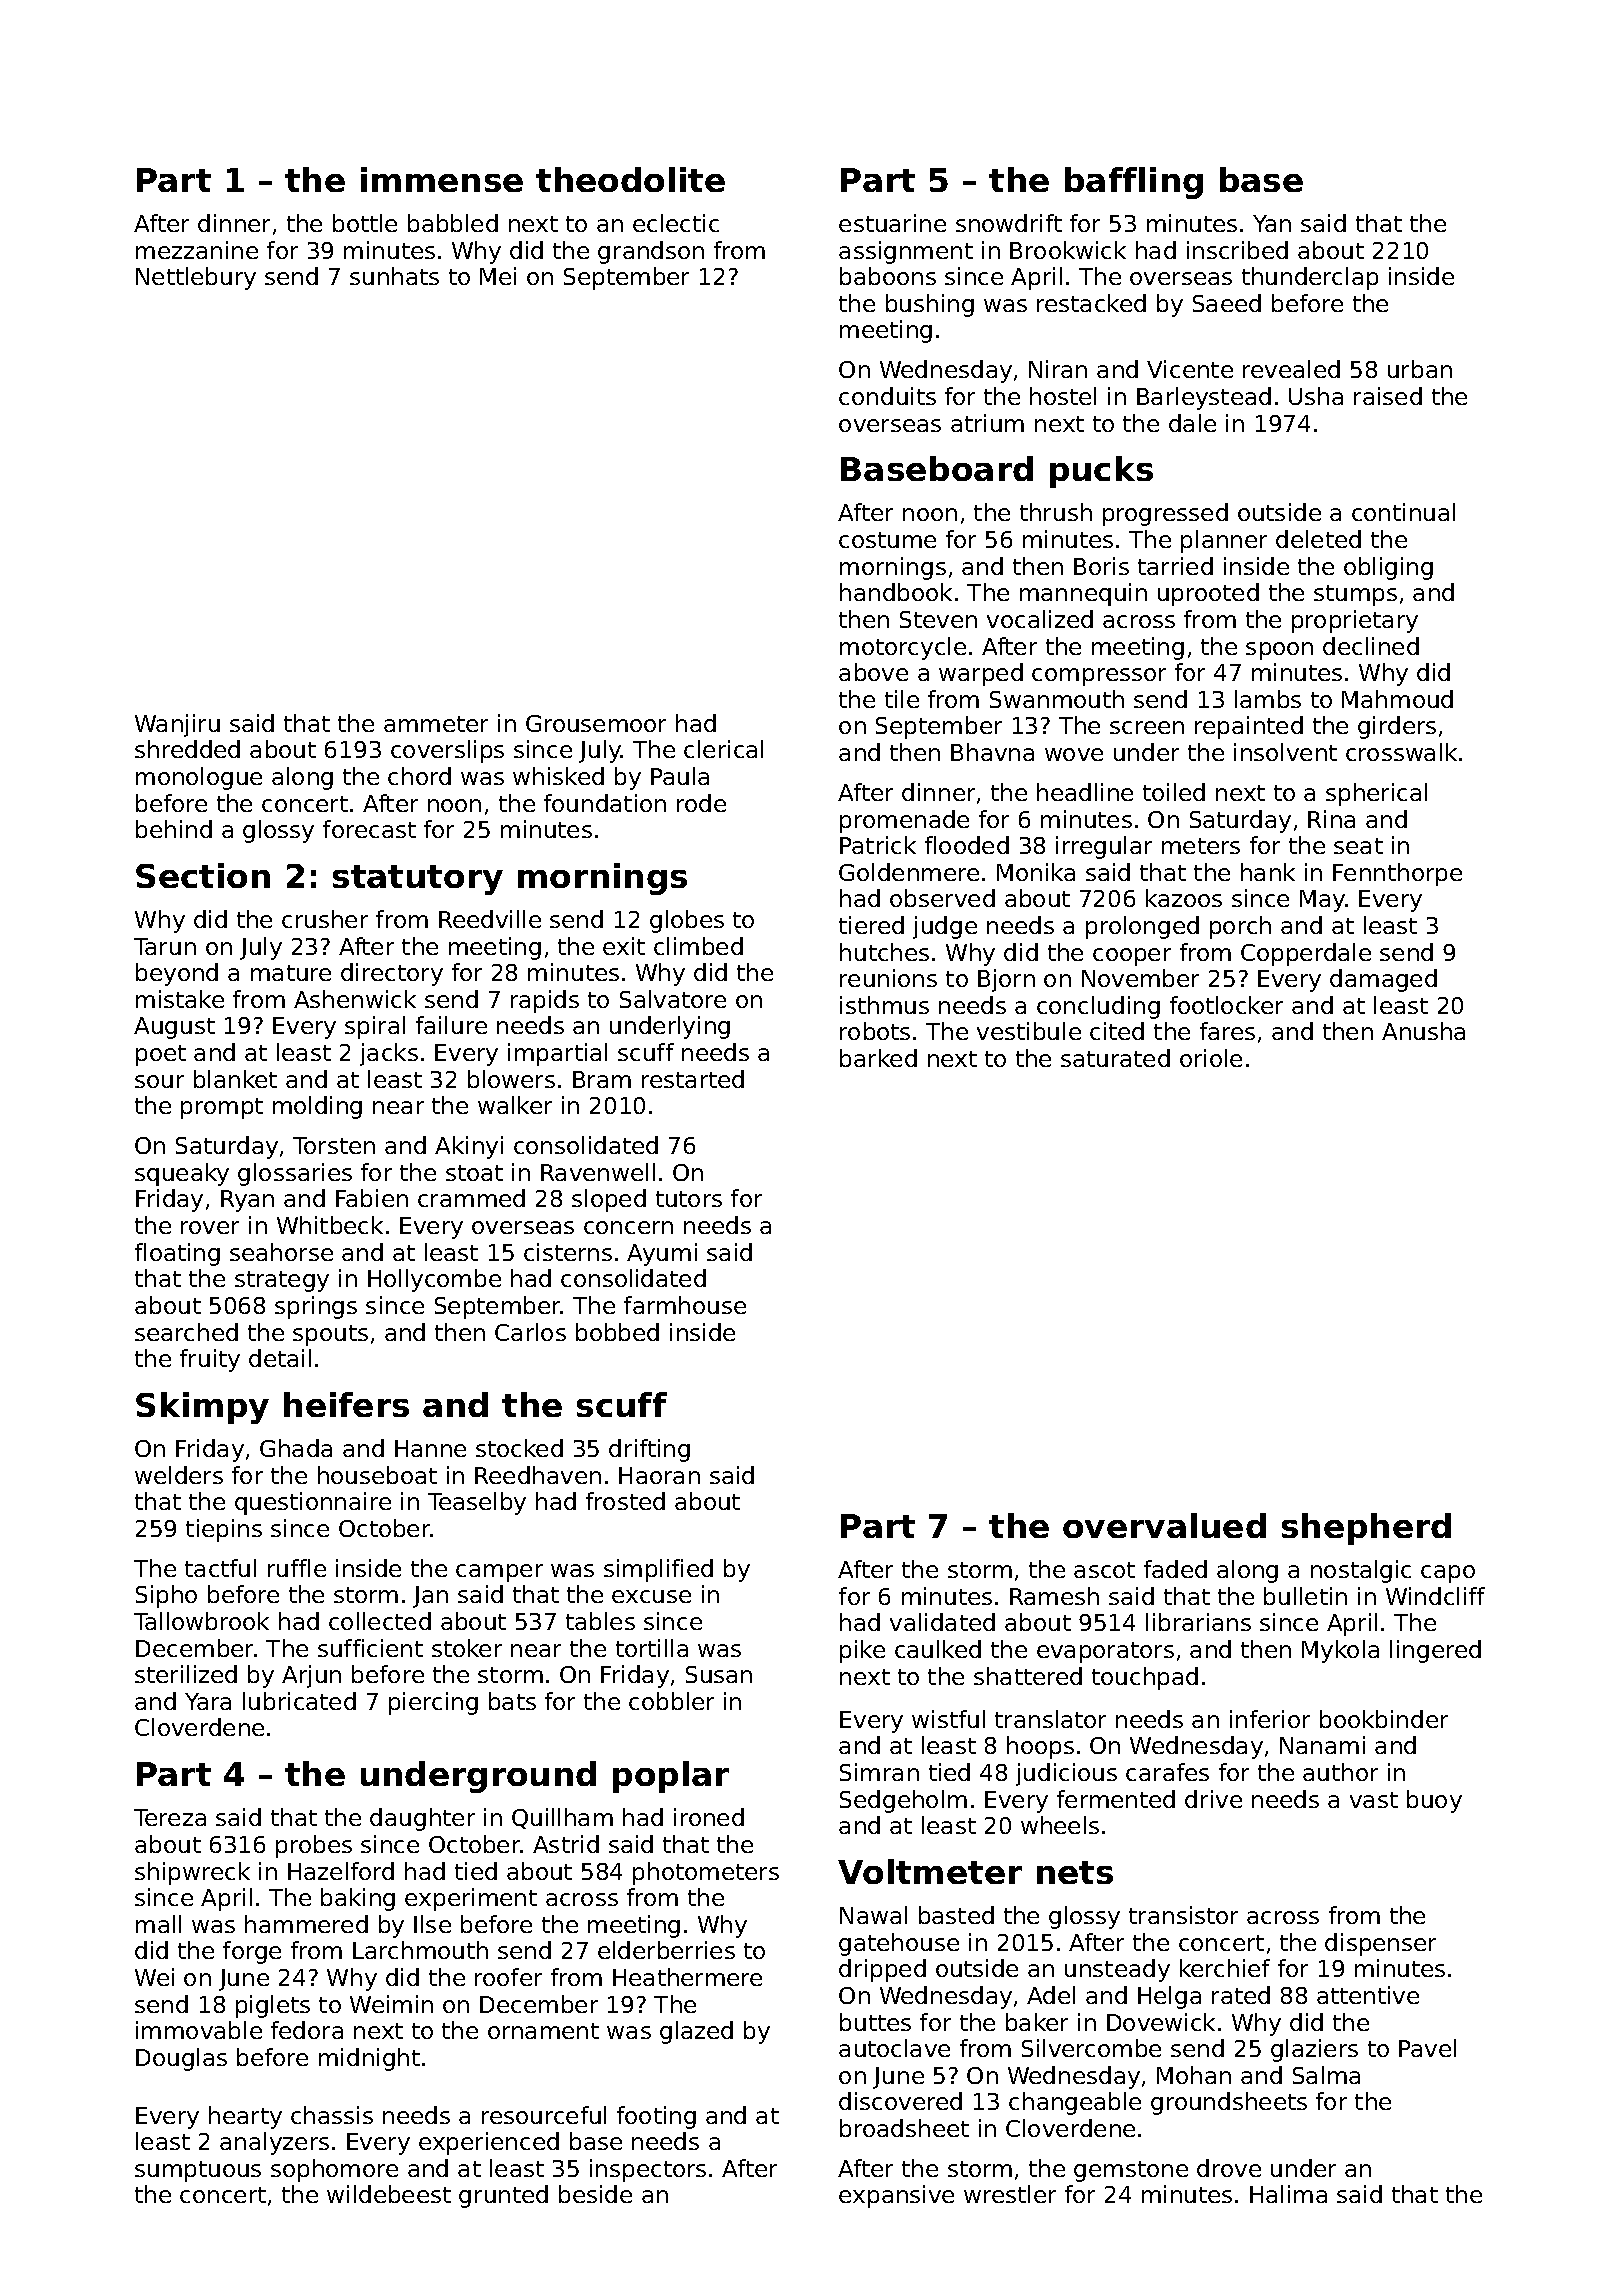 Image resolution: width=1620 pixels, height=2292 pixels. What do you see at coordinates (282, 1281) in the screenshot?
I see `strategy` at bounding box center [282, 1281].
